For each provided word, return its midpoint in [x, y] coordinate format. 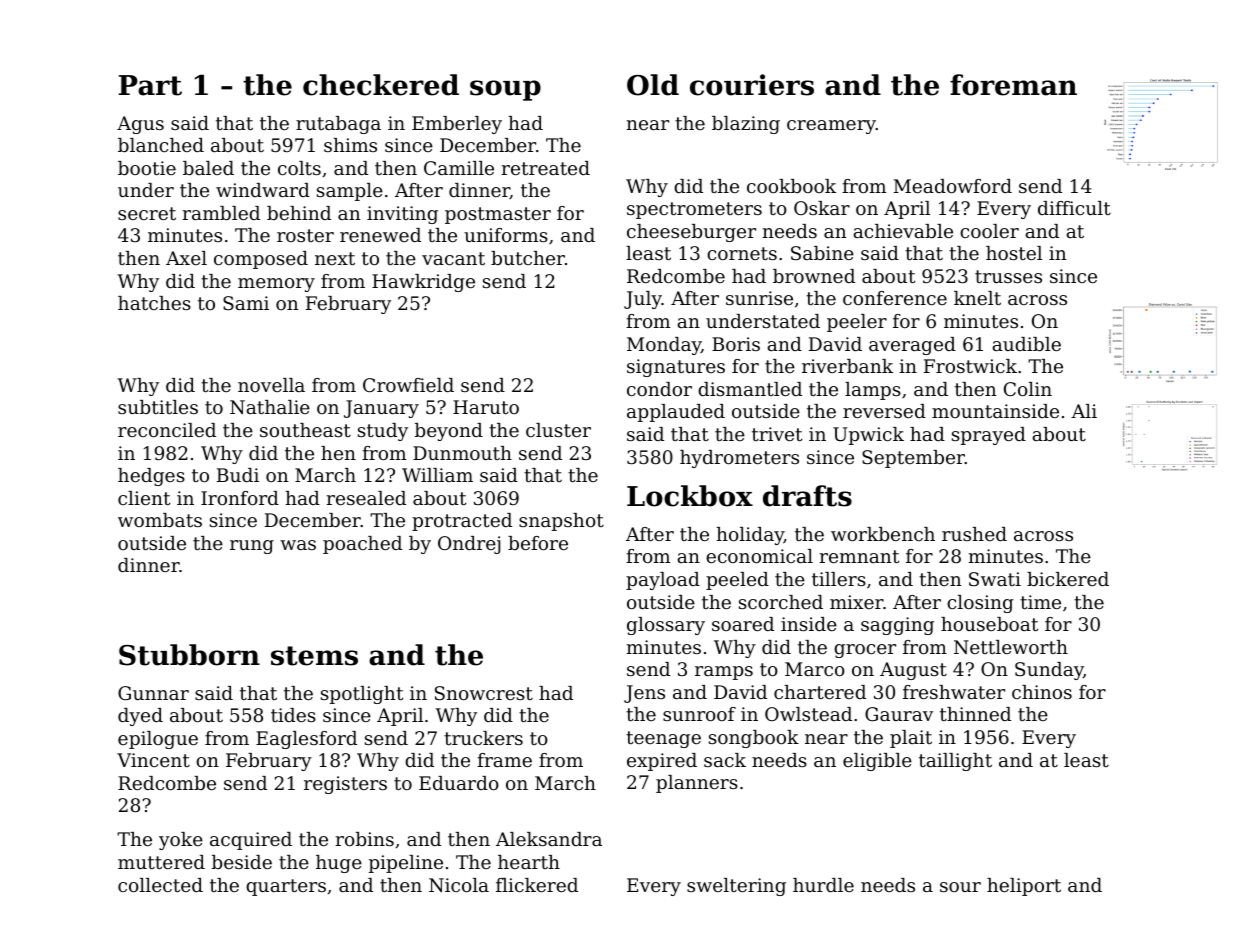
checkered [381, 85]
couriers [752, 85]
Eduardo [459, 783]
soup [505, 90]
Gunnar [153, 693]
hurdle [823, 885]
